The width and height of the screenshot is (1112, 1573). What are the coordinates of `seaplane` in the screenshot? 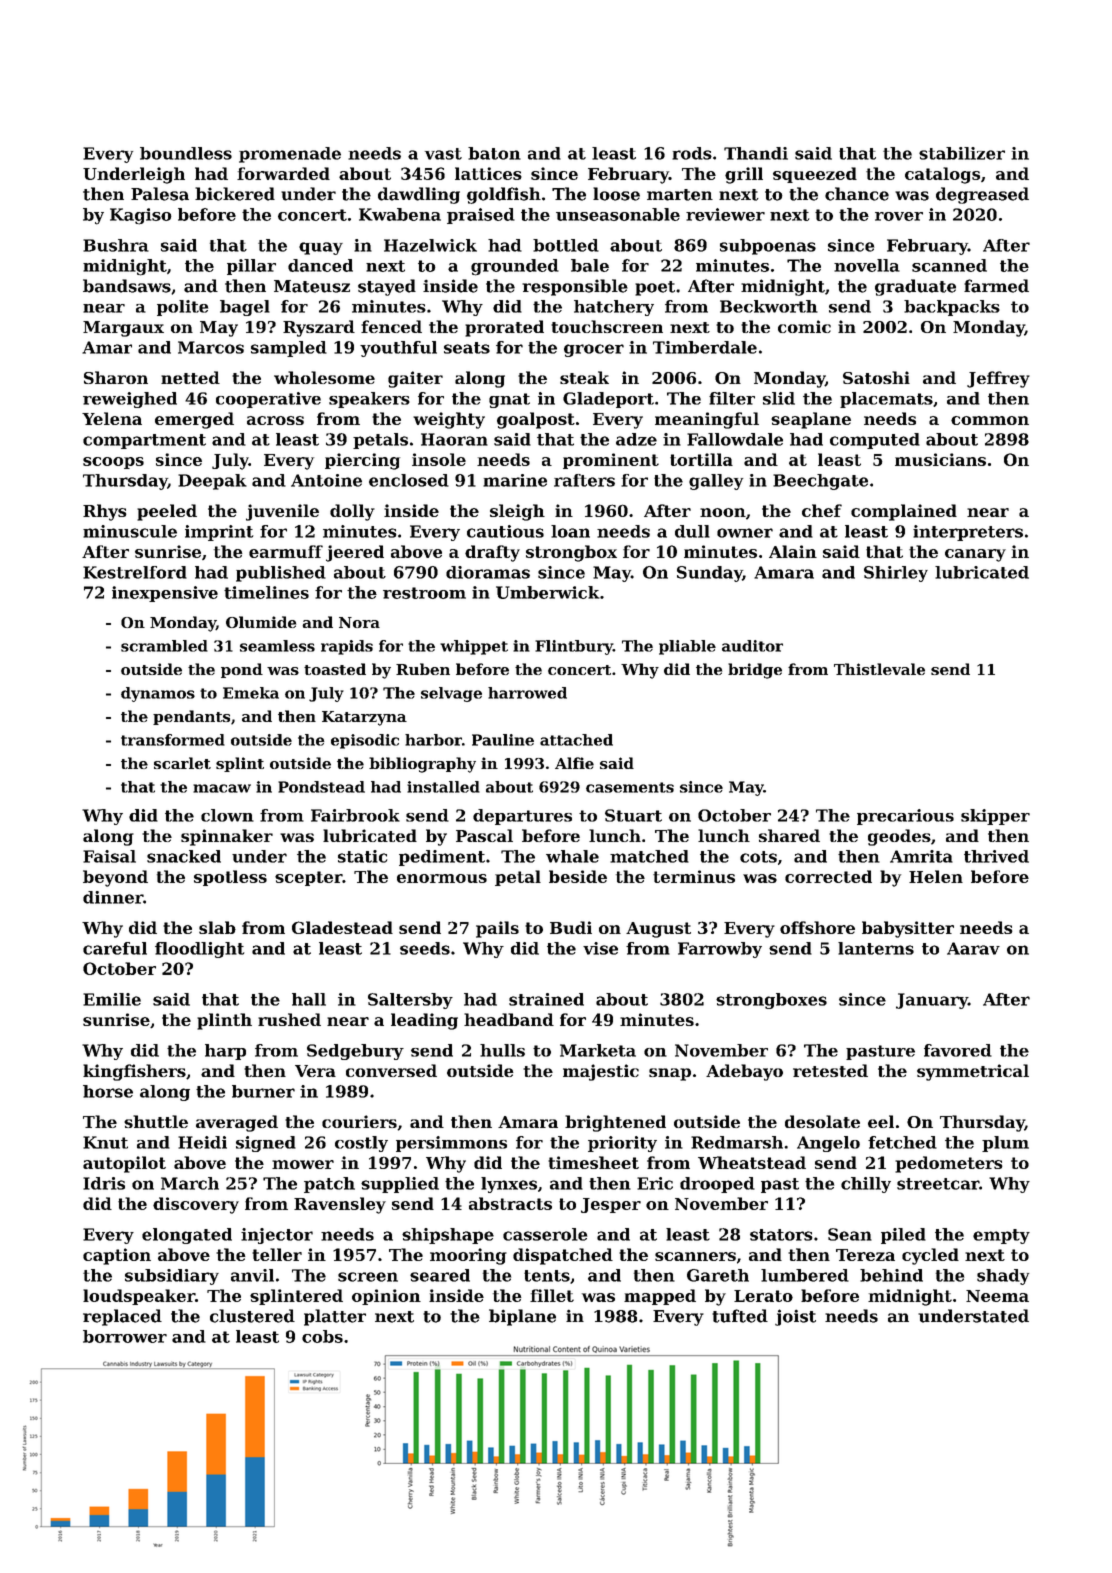 It's located at (811, 420).
